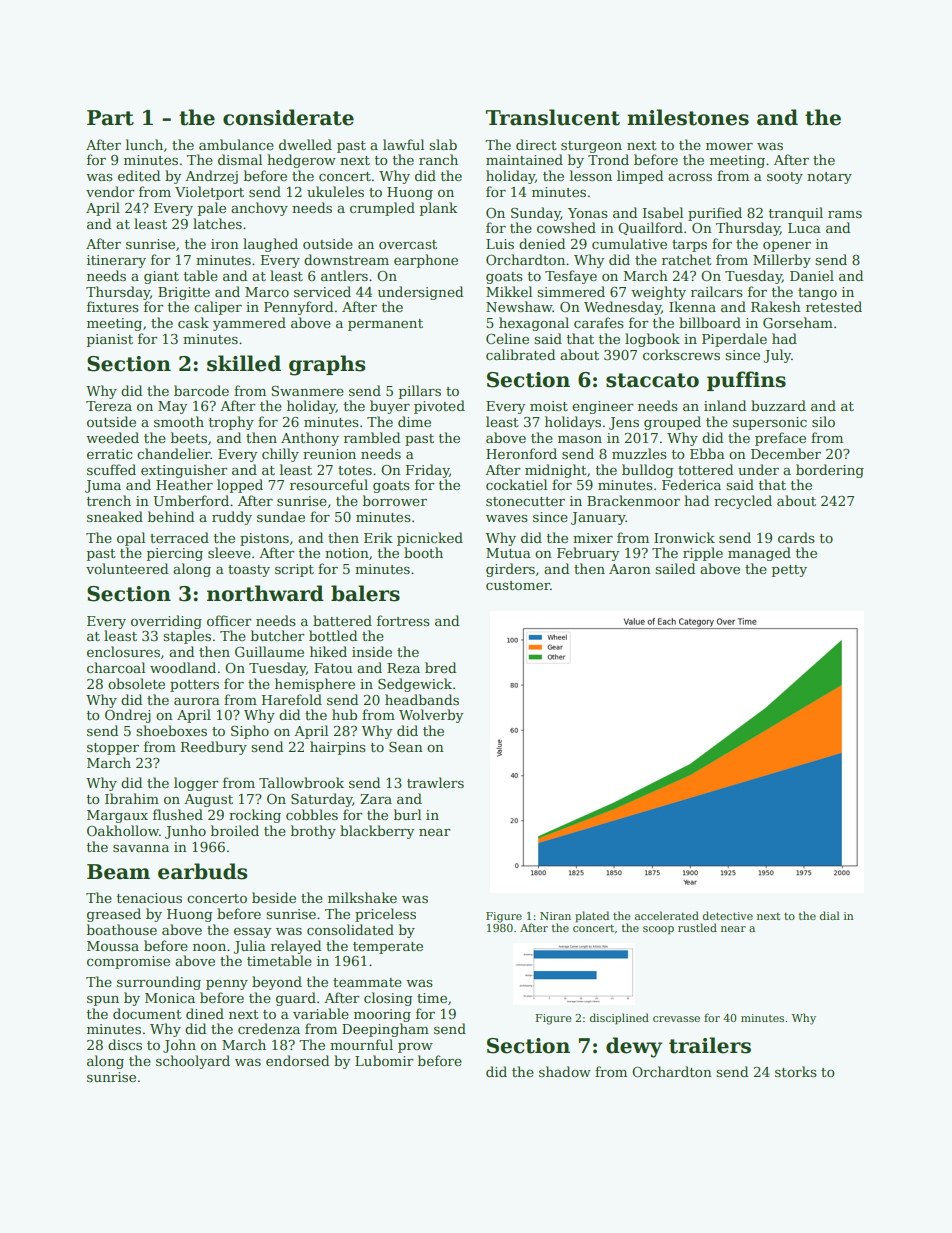 The image size is (952, 1233). I want to click on burl, so click(407, 814).
